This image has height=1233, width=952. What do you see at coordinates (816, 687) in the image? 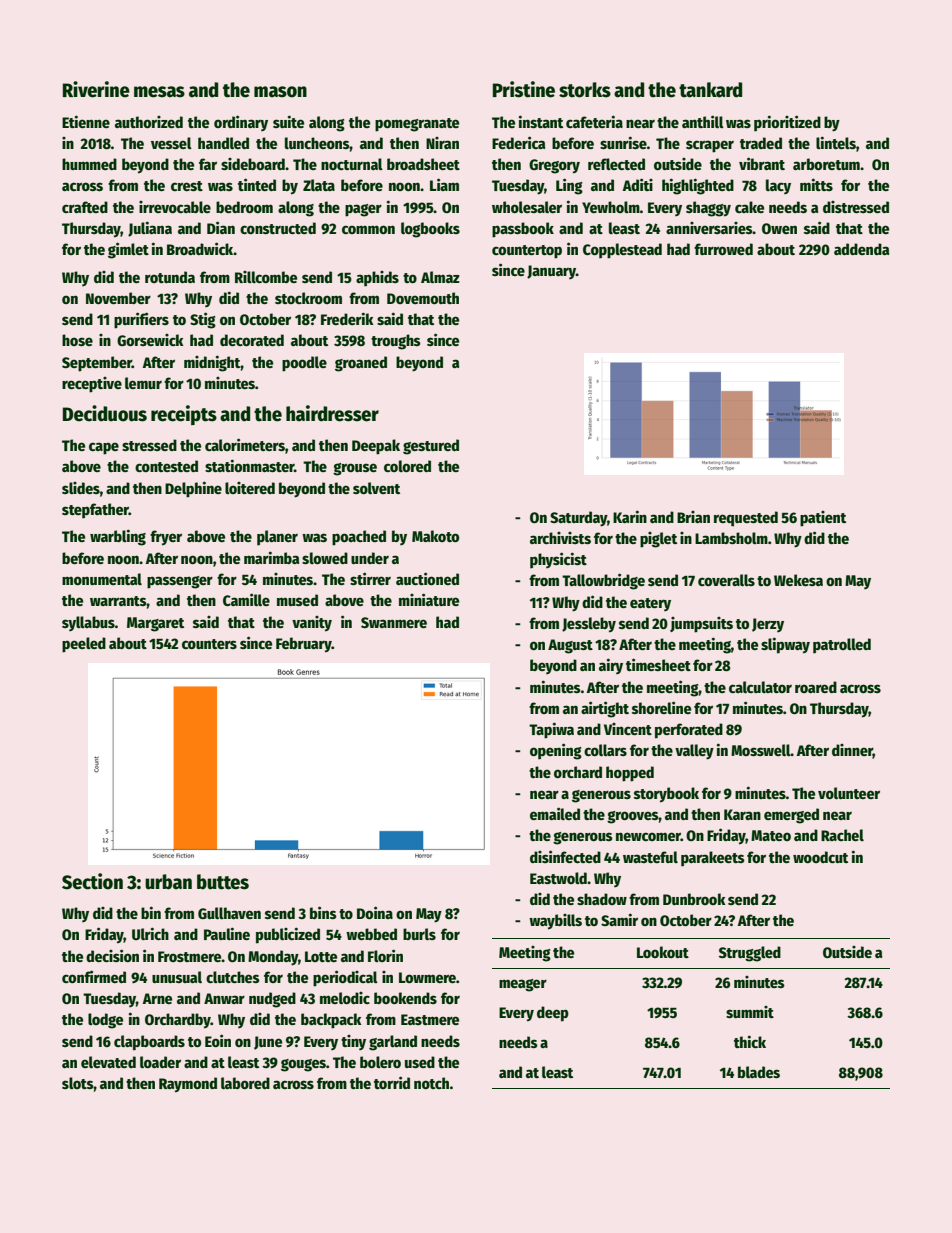
I see `roared` at bounding box center [816, 687].
